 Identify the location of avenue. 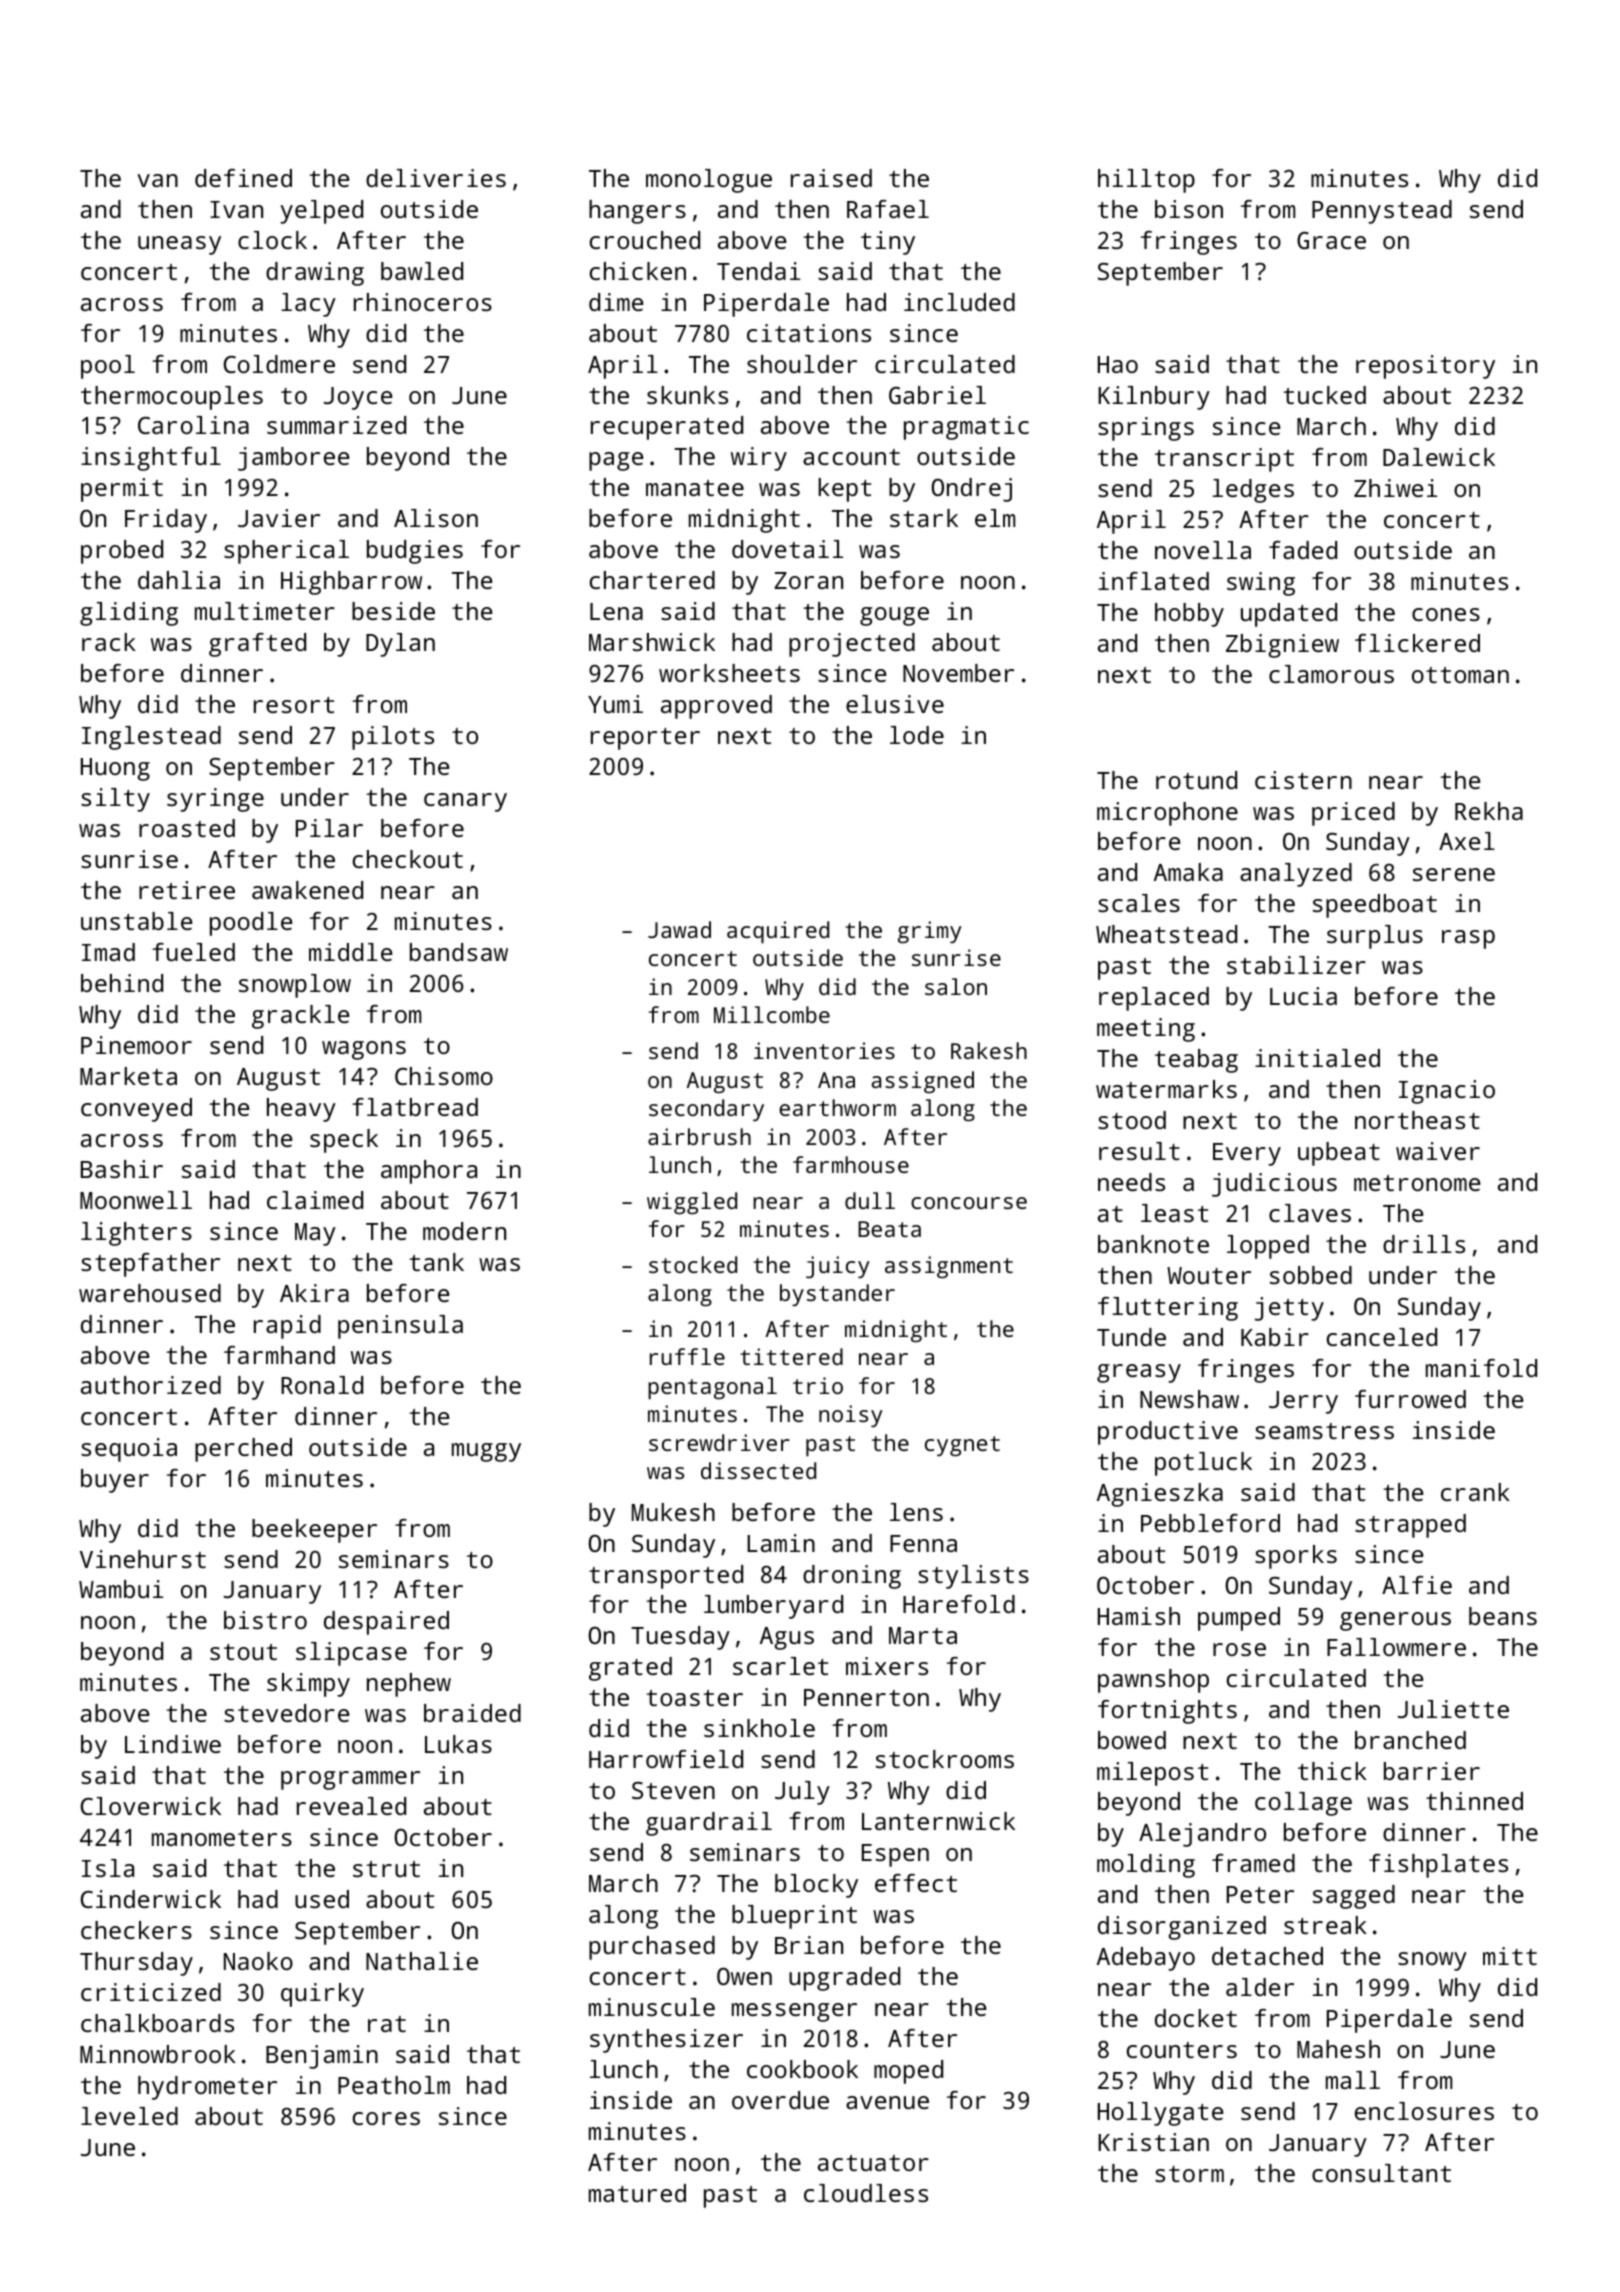
(887, 2102).
